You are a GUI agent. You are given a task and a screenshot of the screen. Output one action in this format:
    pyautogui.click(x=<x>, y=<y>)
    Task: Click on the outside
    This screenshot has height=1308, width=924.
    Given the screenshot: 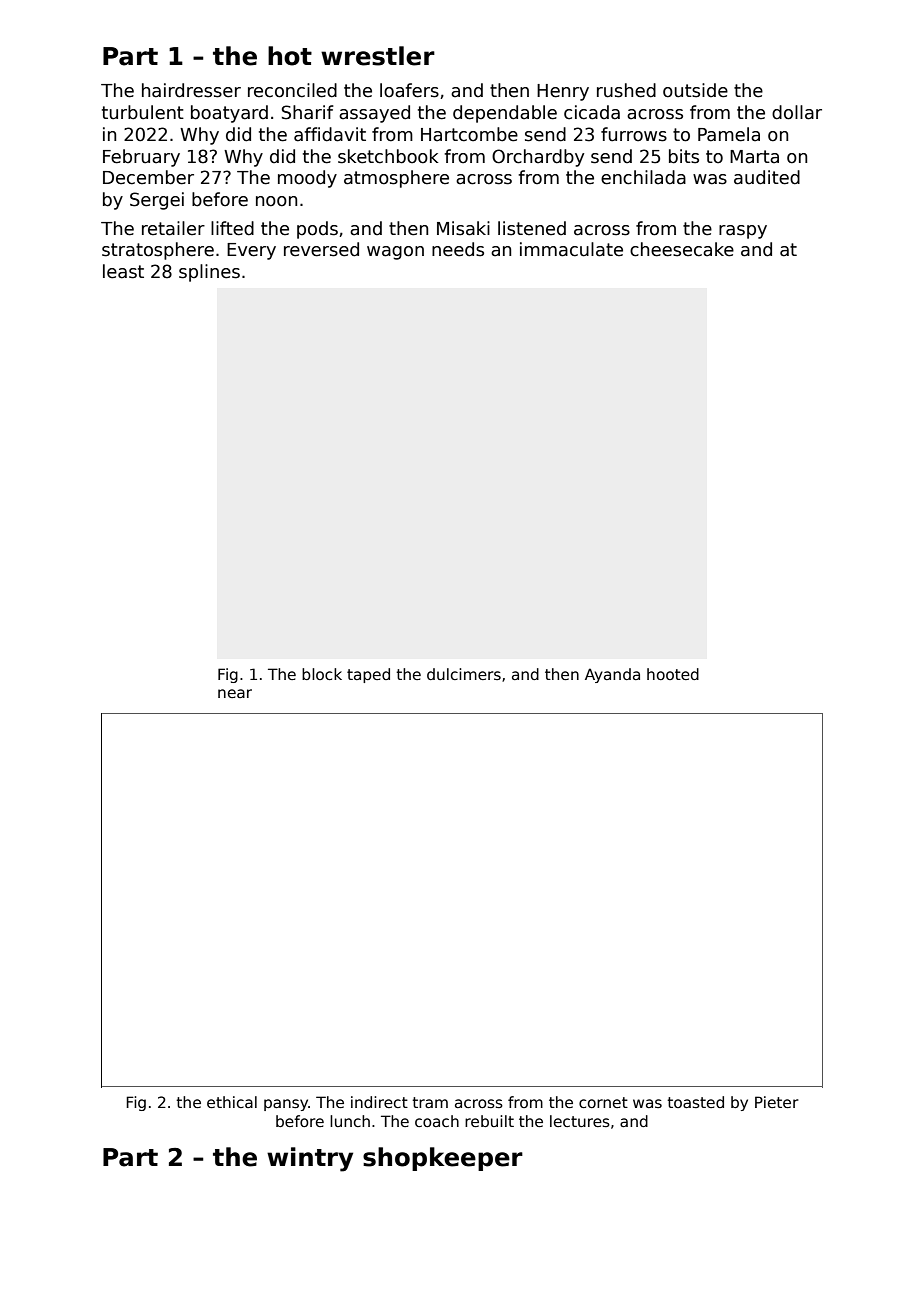 What is the action you would take?
    pyautogui.click(x=695, y=90)
